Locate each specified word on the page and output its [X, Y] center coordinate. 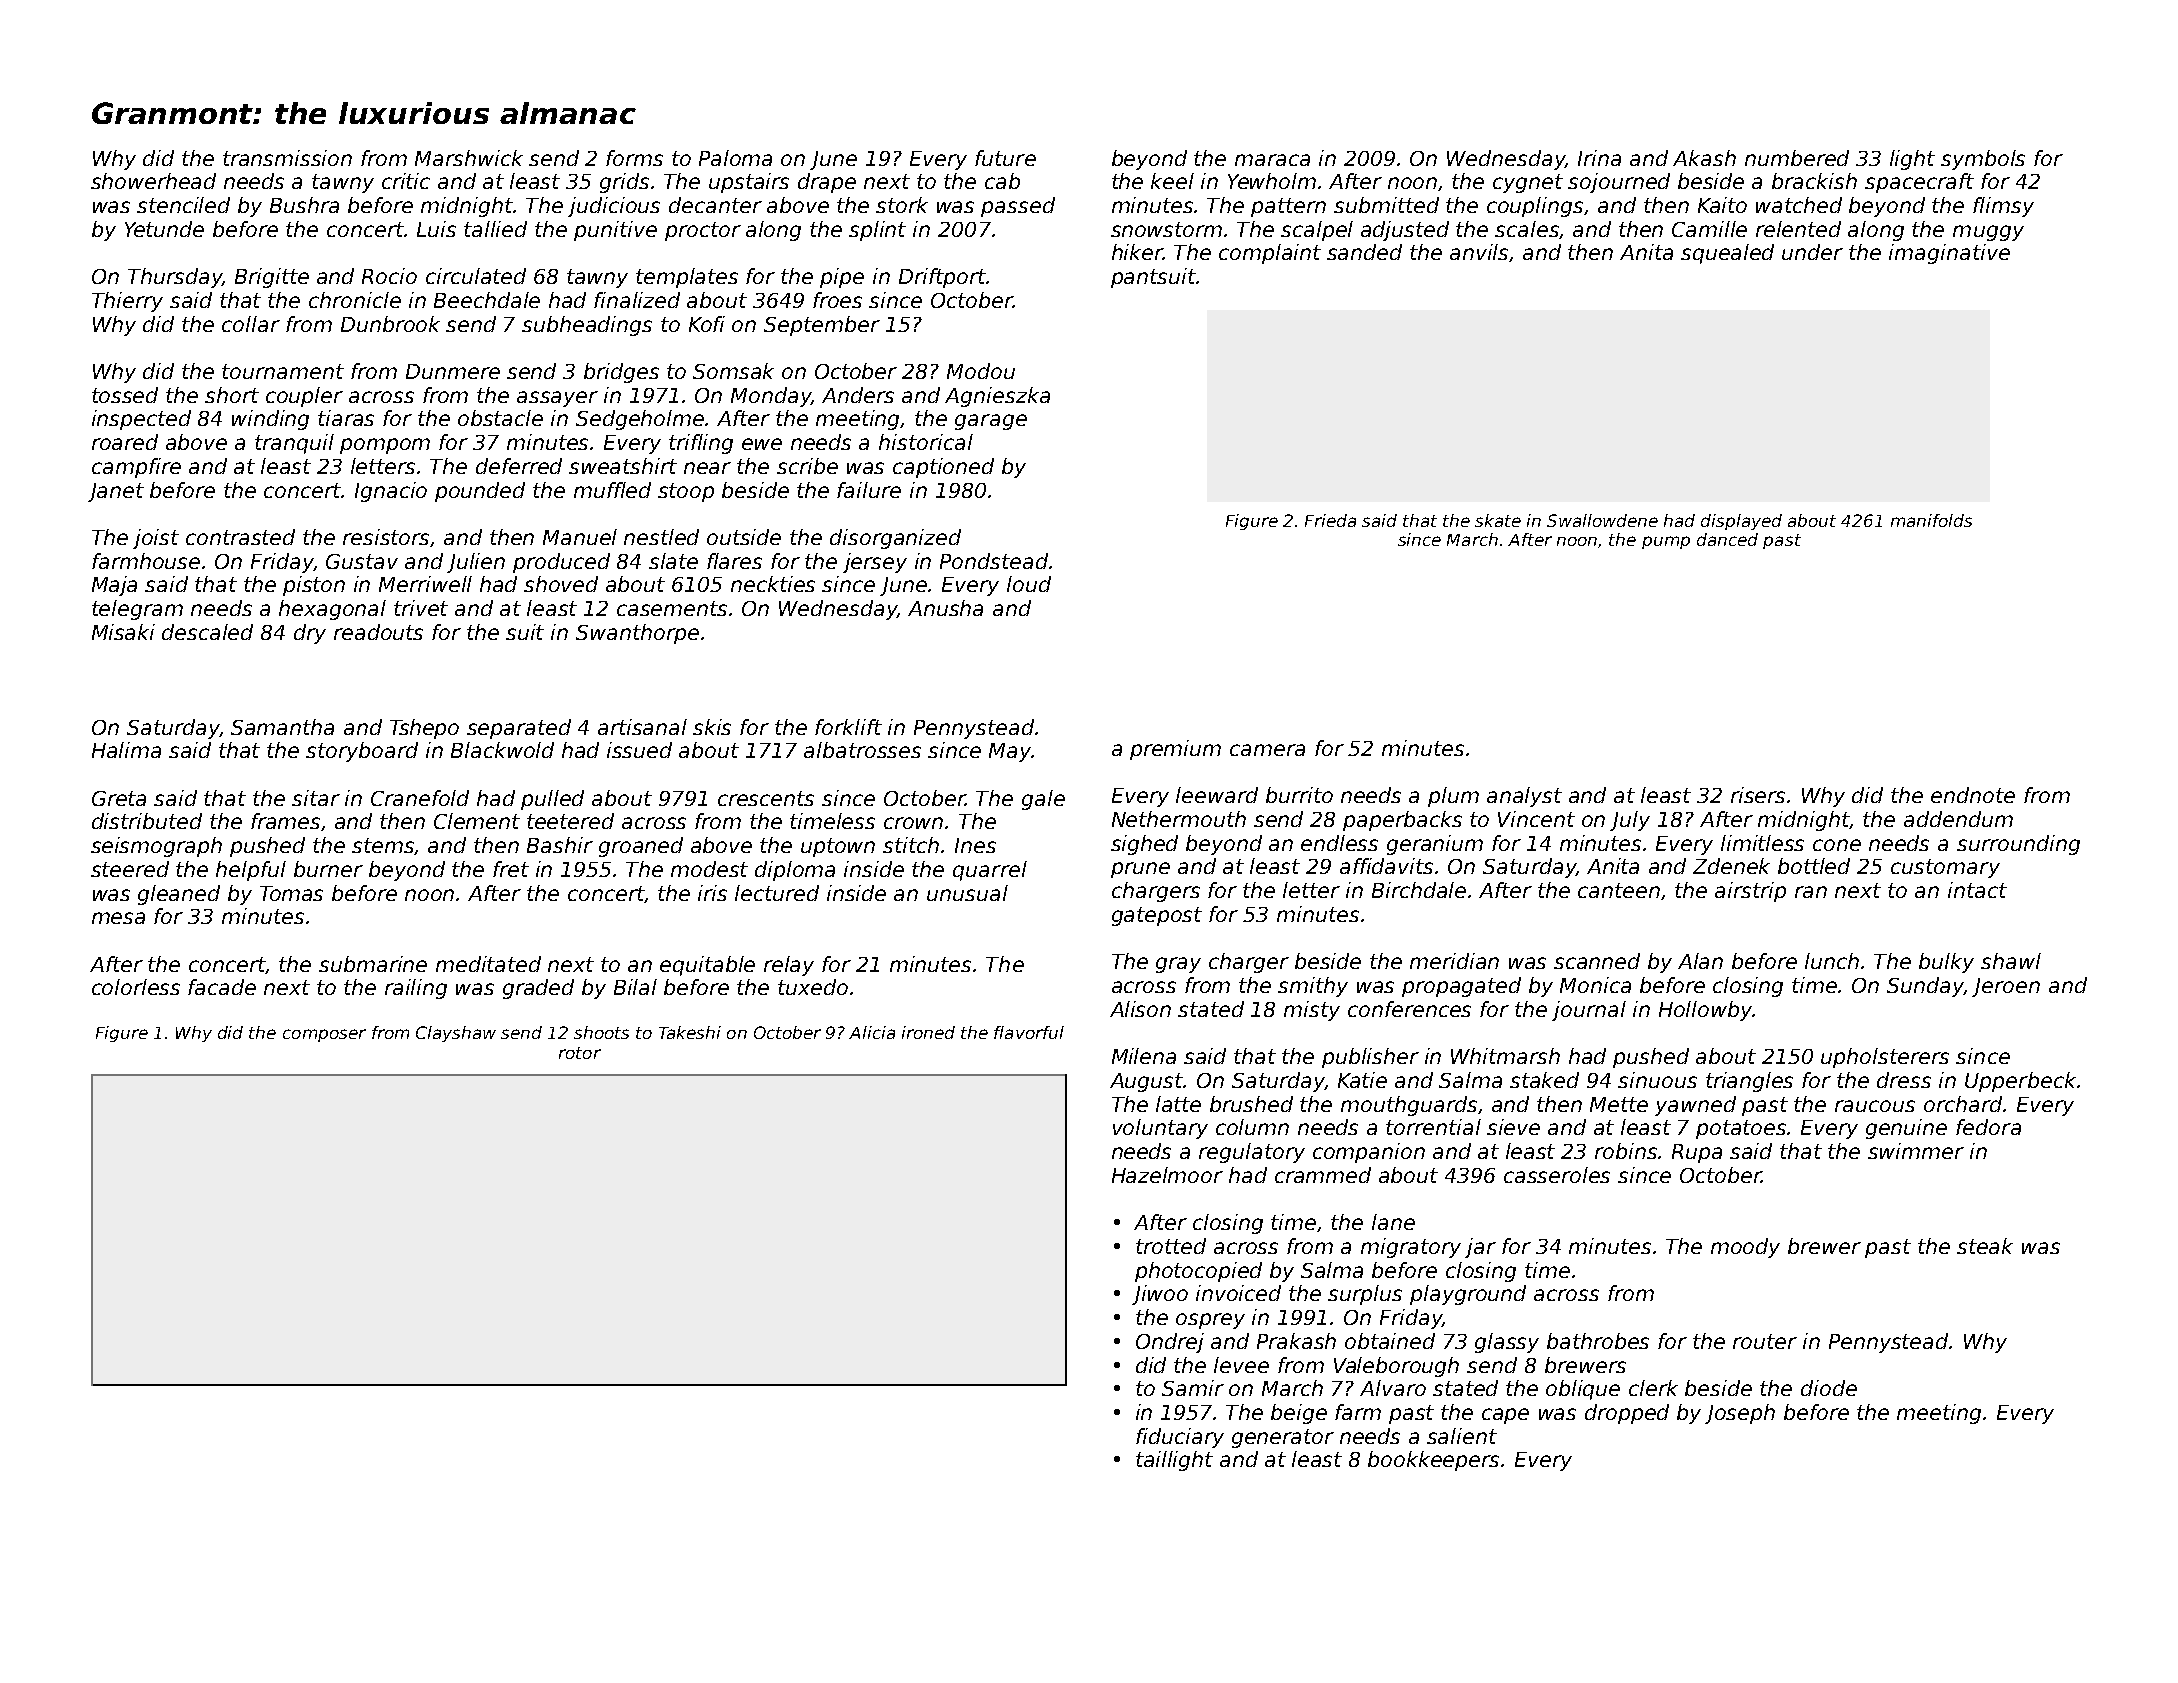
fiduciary [1180, 1438]
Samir [1193, 1388]
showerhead [153, 181]
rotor [580, 1053]
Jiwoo [1160, 1295]
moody [1745, 1248]
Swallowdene [1602, 520]
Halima [126, 750]
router [1765, 1341]
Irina [1599, 158]
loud [1029, 584]
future [1005, 158]
